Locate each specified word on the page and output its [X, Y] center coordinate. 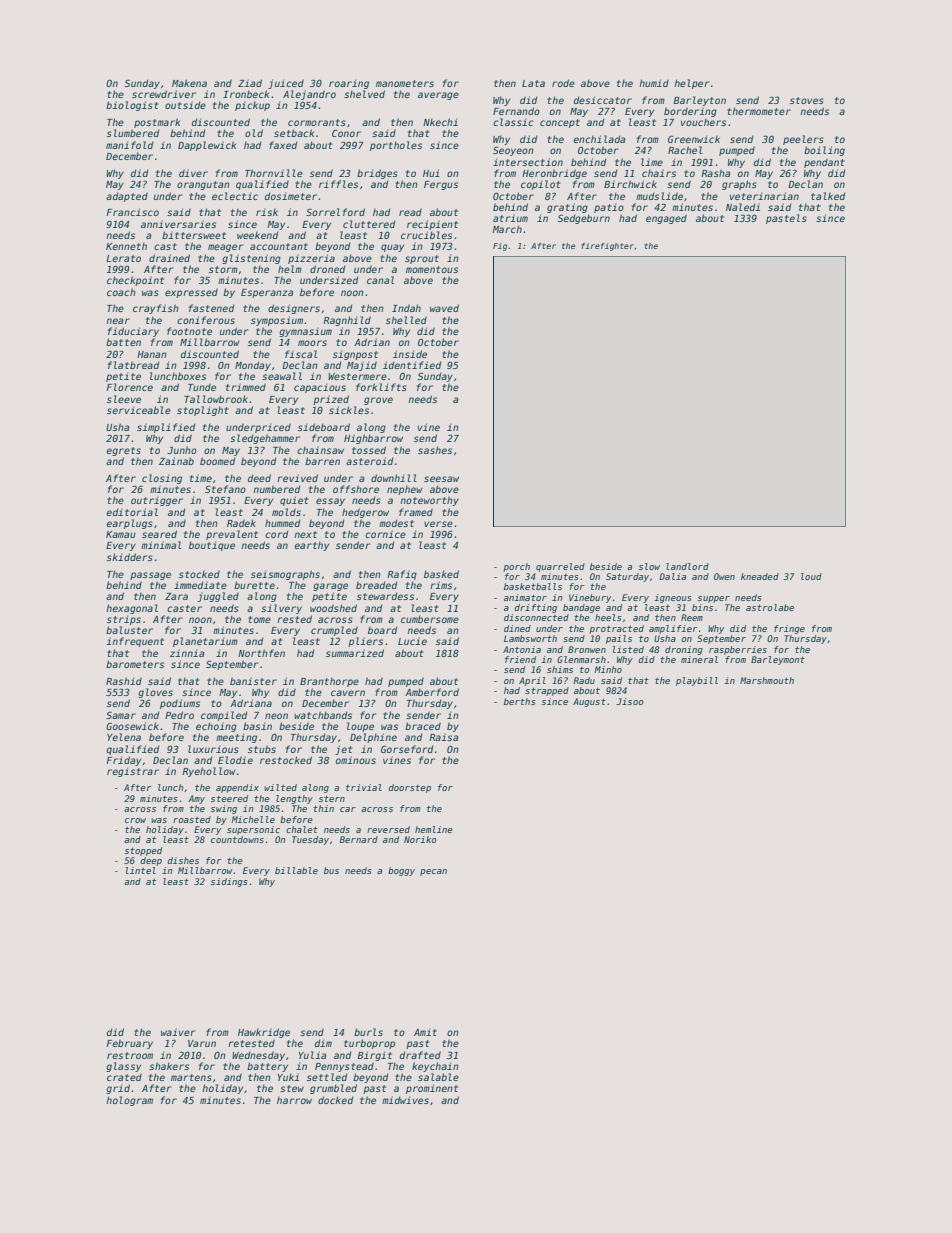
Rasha [715, 173]
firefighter [607, 247]
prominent [432, 1089]
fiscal [301, 354]
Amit [425, 1032]
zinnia [187, 653]
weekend [257, 235]
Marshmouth [767, 680]
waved [444, 308]
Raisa [443, 737]
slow [649, 566]
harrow [294, 1100]
